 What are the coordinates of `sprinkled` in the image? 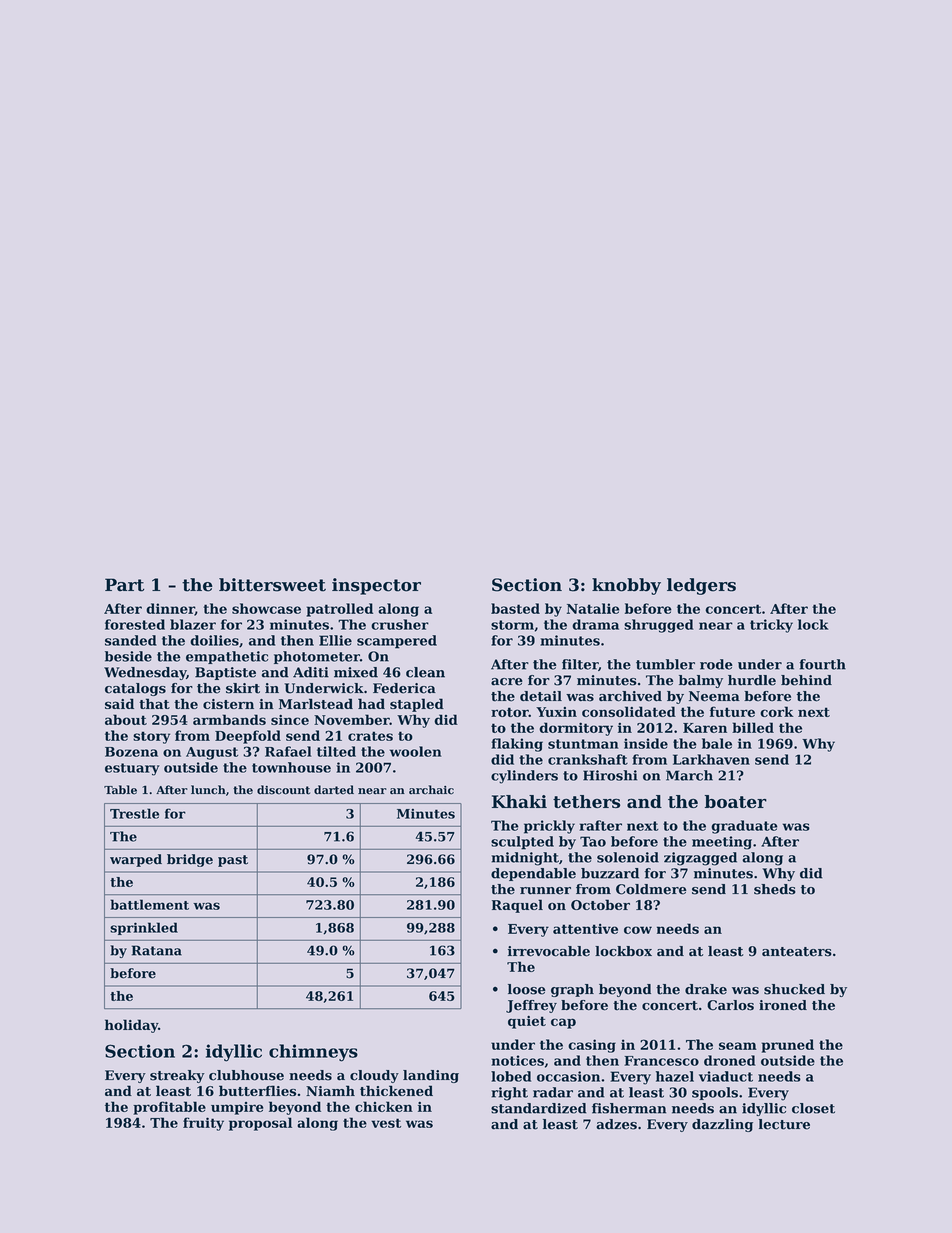 It's located at (144, 928).
